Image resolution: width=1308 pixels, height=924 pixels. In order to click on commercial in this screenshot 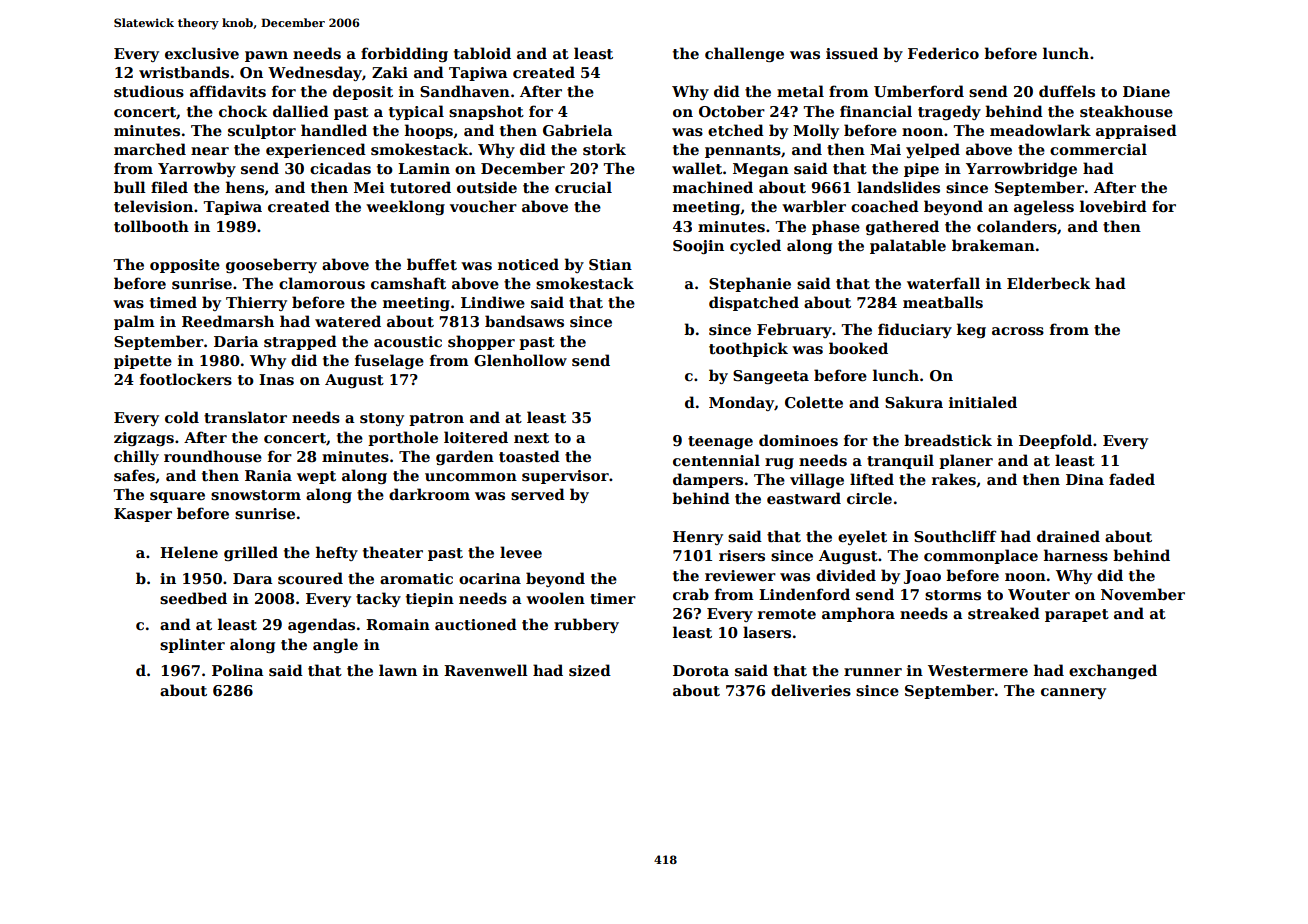, I will do `click(1098, 149)`.
